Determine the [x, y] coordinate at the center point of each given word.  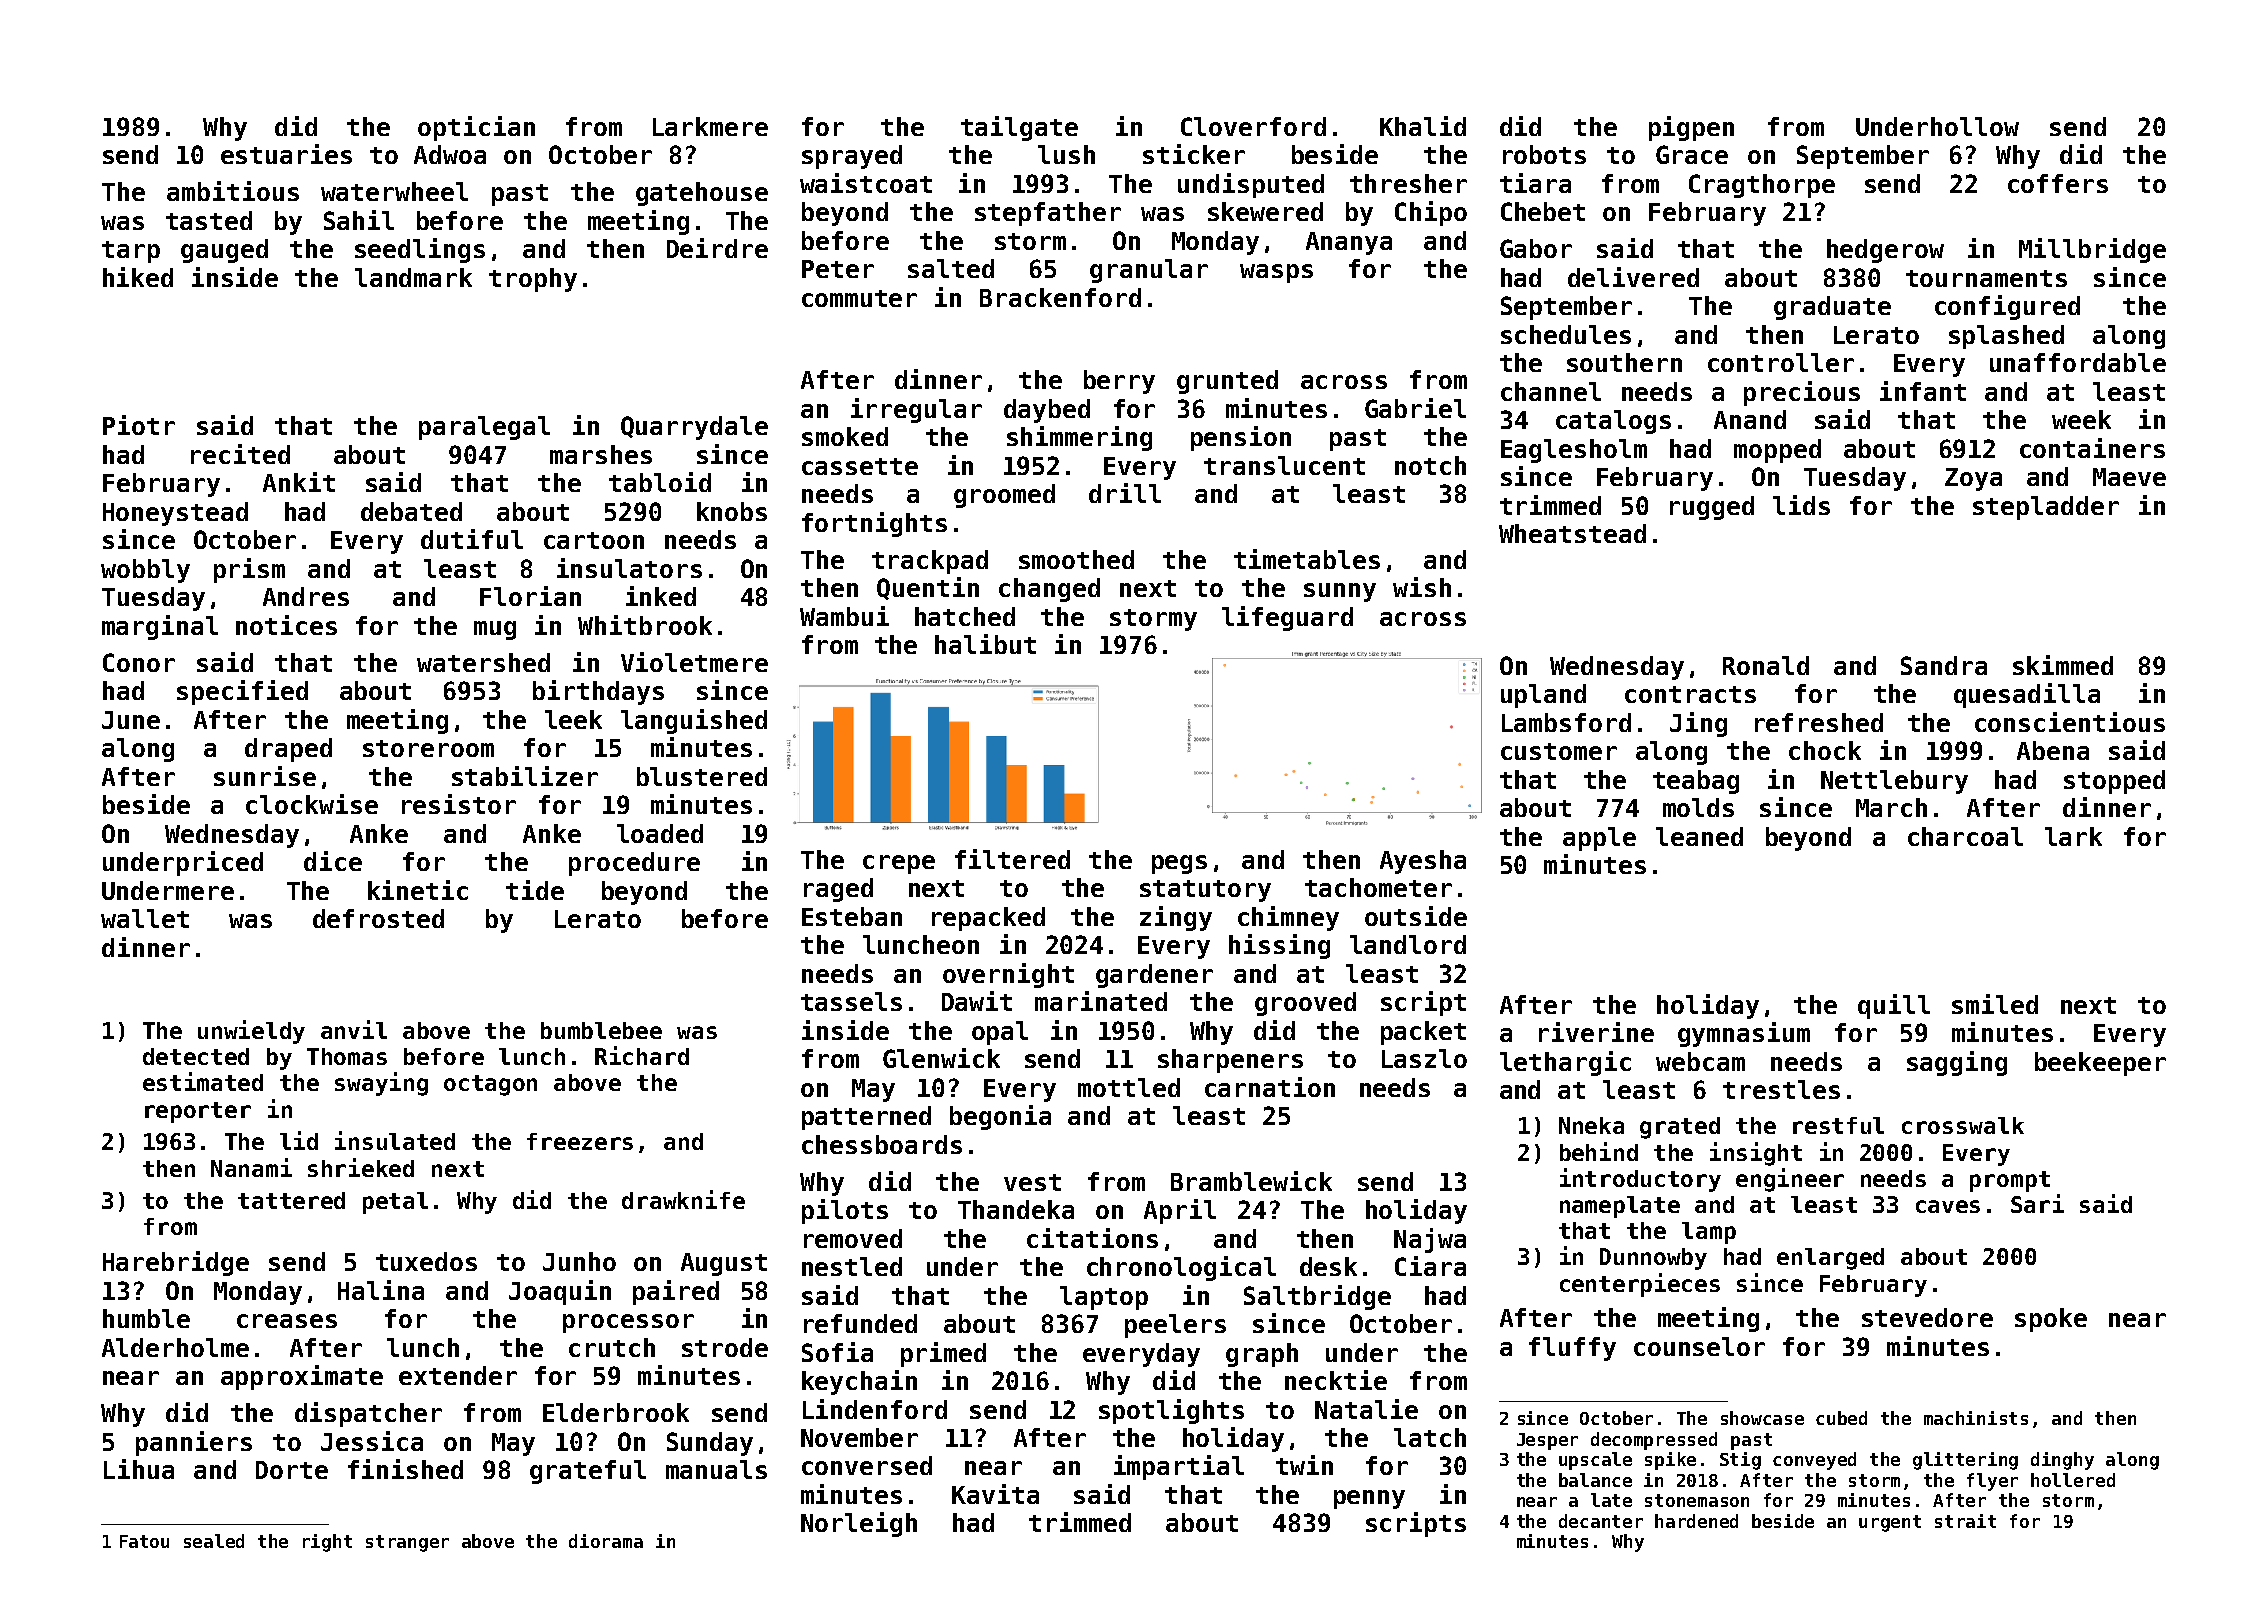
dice [333, 861]
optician [476, 128]
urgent [1890, 1523]
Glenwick [941, 1058]
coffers [2058, 183]
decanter [1601, 1521]
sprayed [852, 157]
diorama [606, 1541]
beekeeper [2100, 1064]
